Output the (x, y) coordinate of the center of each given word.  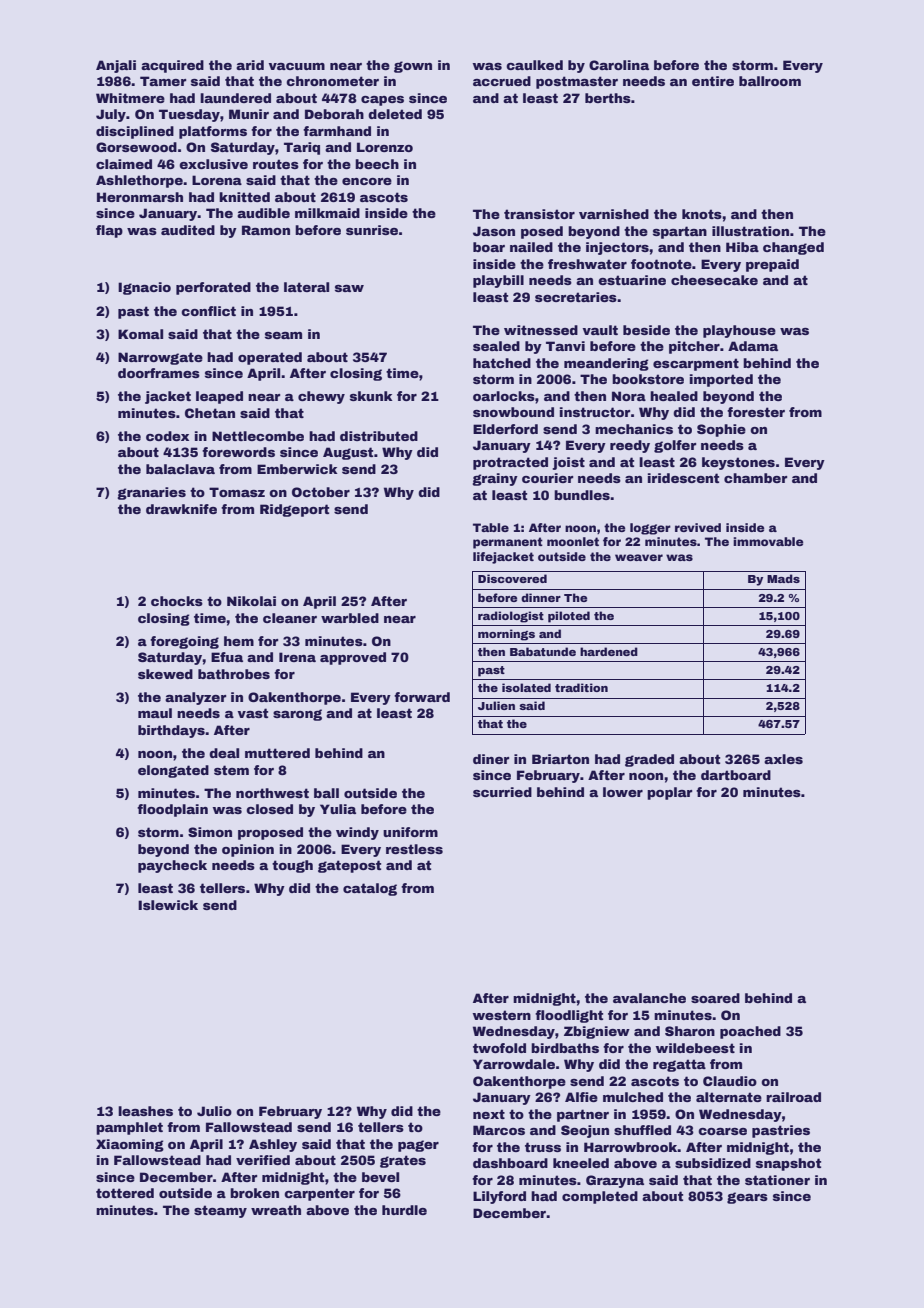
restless (414, 849)
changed (793, 248)
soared (715, 998)
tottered (125, 1193)
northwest (272, 793)
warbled (350, 618)
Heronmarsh (140, 197)
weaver (639, 557)
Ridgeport (294, 510)
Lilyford (499, 1197)
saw (349, 288)
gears (747, 1198)
